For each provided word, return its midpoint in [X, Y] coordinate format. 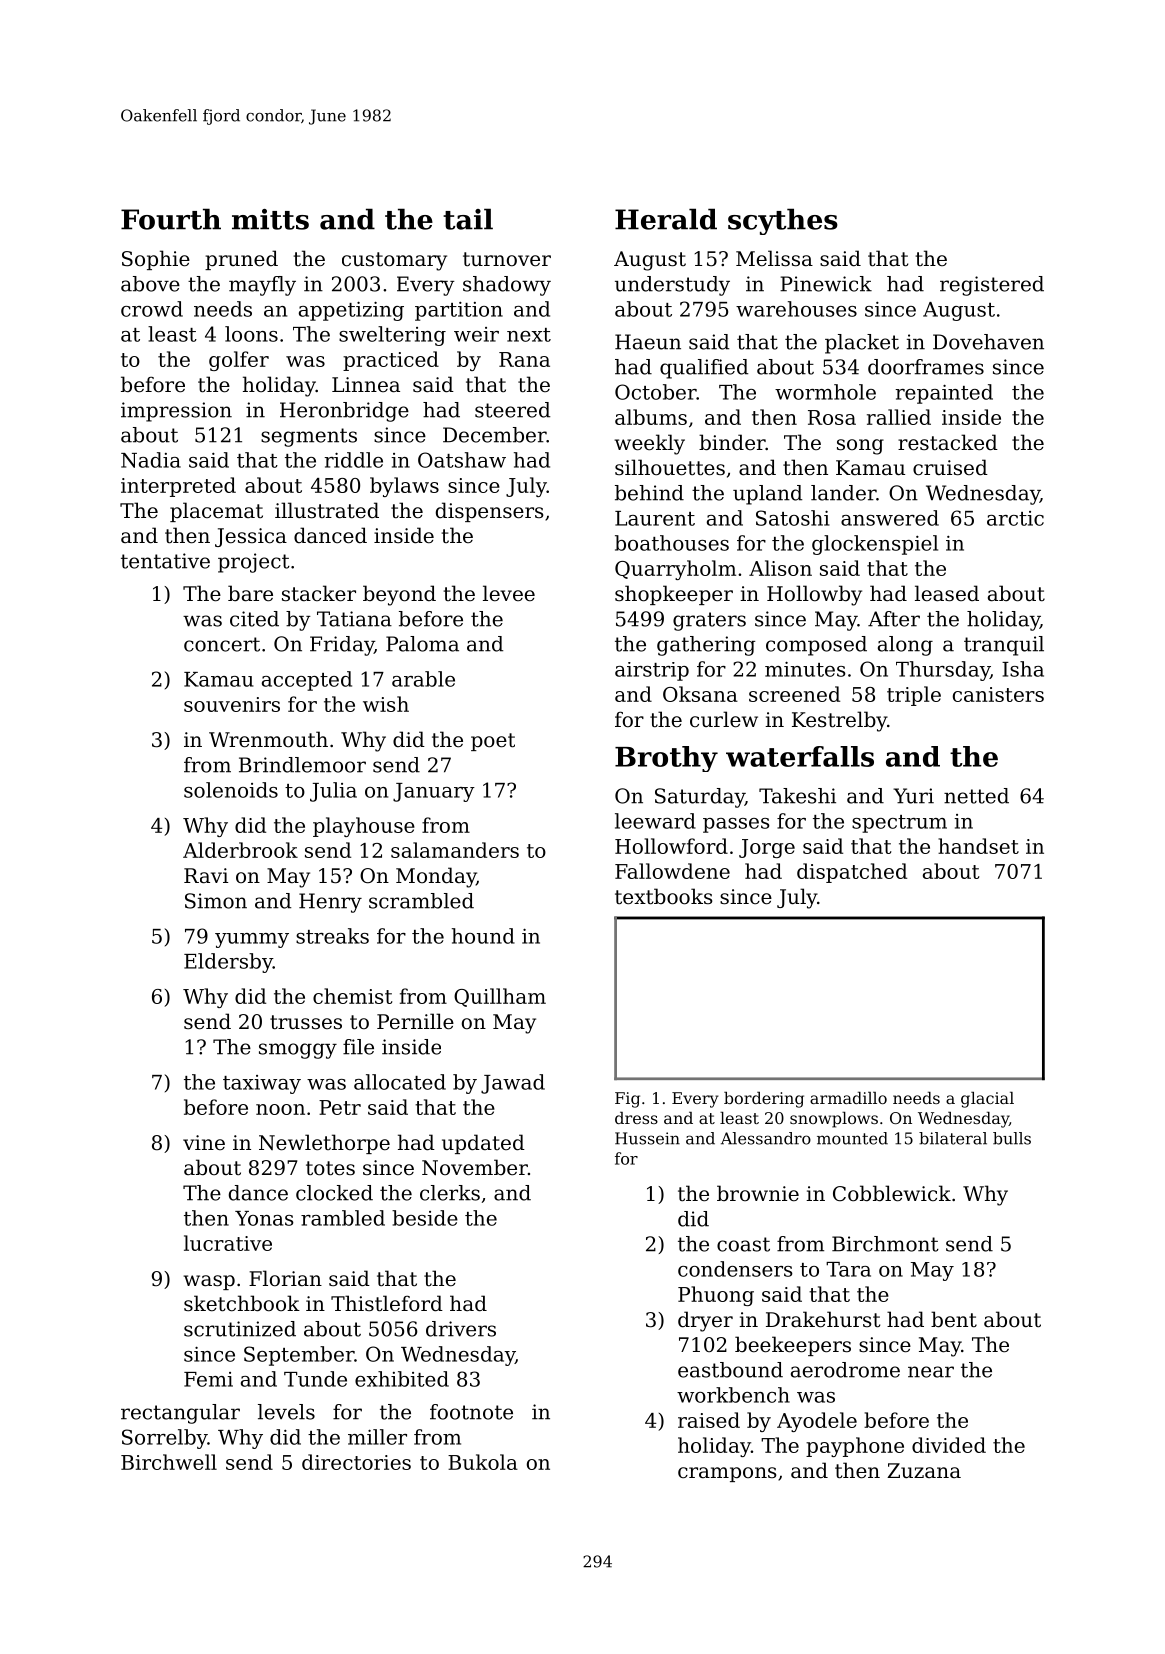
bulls [1012, 1138]
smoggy [298, 1051]
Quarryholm [675, 570]
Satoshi [793, 518]
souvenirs [232, 704]
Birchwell [169, 1462]
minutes [805, 669]
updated [483, 1144]
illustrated [327, 510]
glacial [987, 1100]
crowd [152, 309]
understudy [672, 286]
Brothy [666, 759]
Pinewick [826, 284]
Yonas [264, 1218]
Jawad [513, 1084]
